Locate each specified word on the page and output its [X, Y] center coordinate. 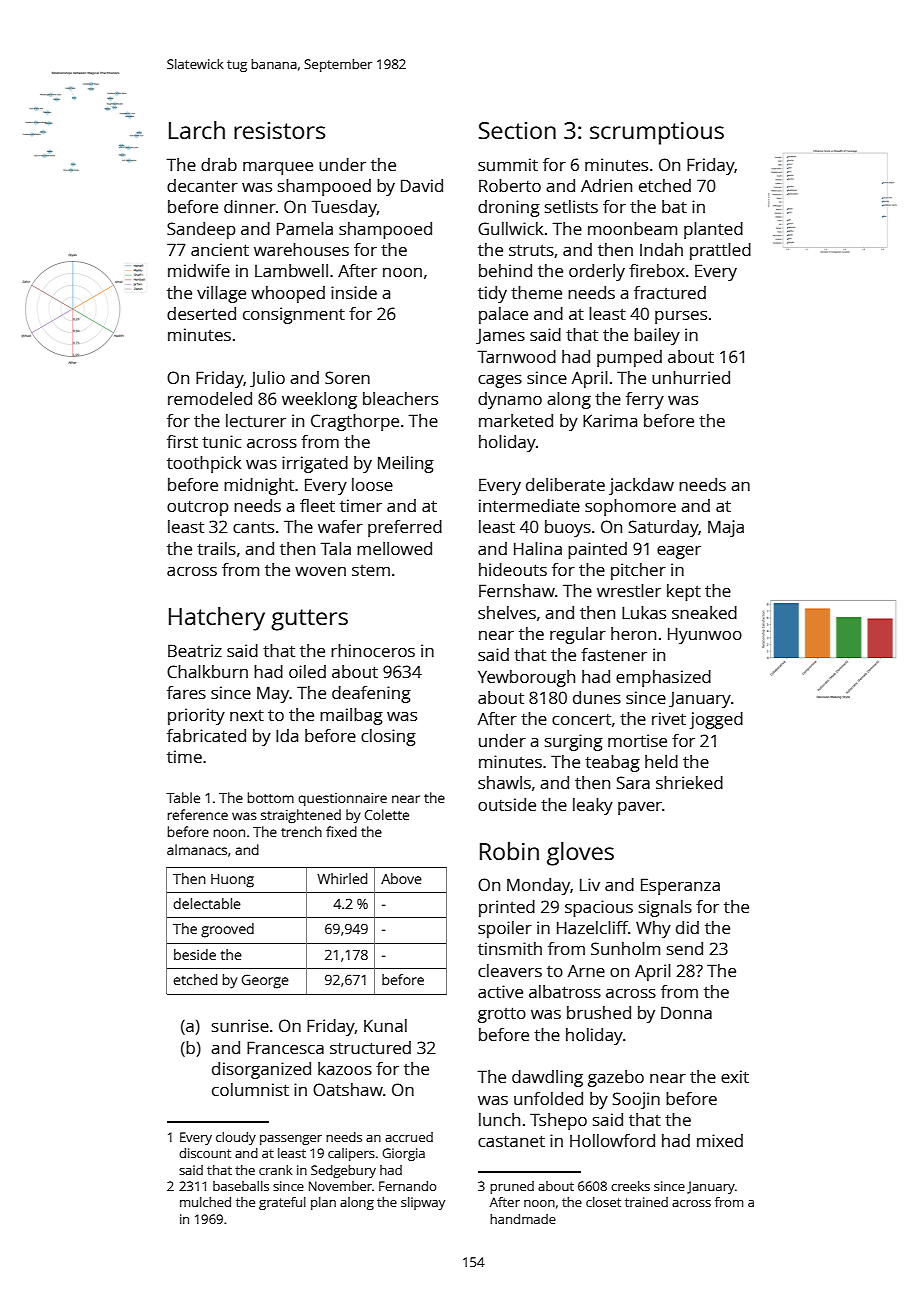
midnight [259, 486]
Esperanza [680, 886]
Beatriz [195, 650]
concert [581, 719]
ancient [220, 249]
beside [195, 954]
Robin [509, 851]
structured [370, 1047]
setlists [571, 206]
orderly [597, 272]
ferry [645, 400]
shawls [504, 782]
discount [205, 1153]
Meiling [406, 464]
